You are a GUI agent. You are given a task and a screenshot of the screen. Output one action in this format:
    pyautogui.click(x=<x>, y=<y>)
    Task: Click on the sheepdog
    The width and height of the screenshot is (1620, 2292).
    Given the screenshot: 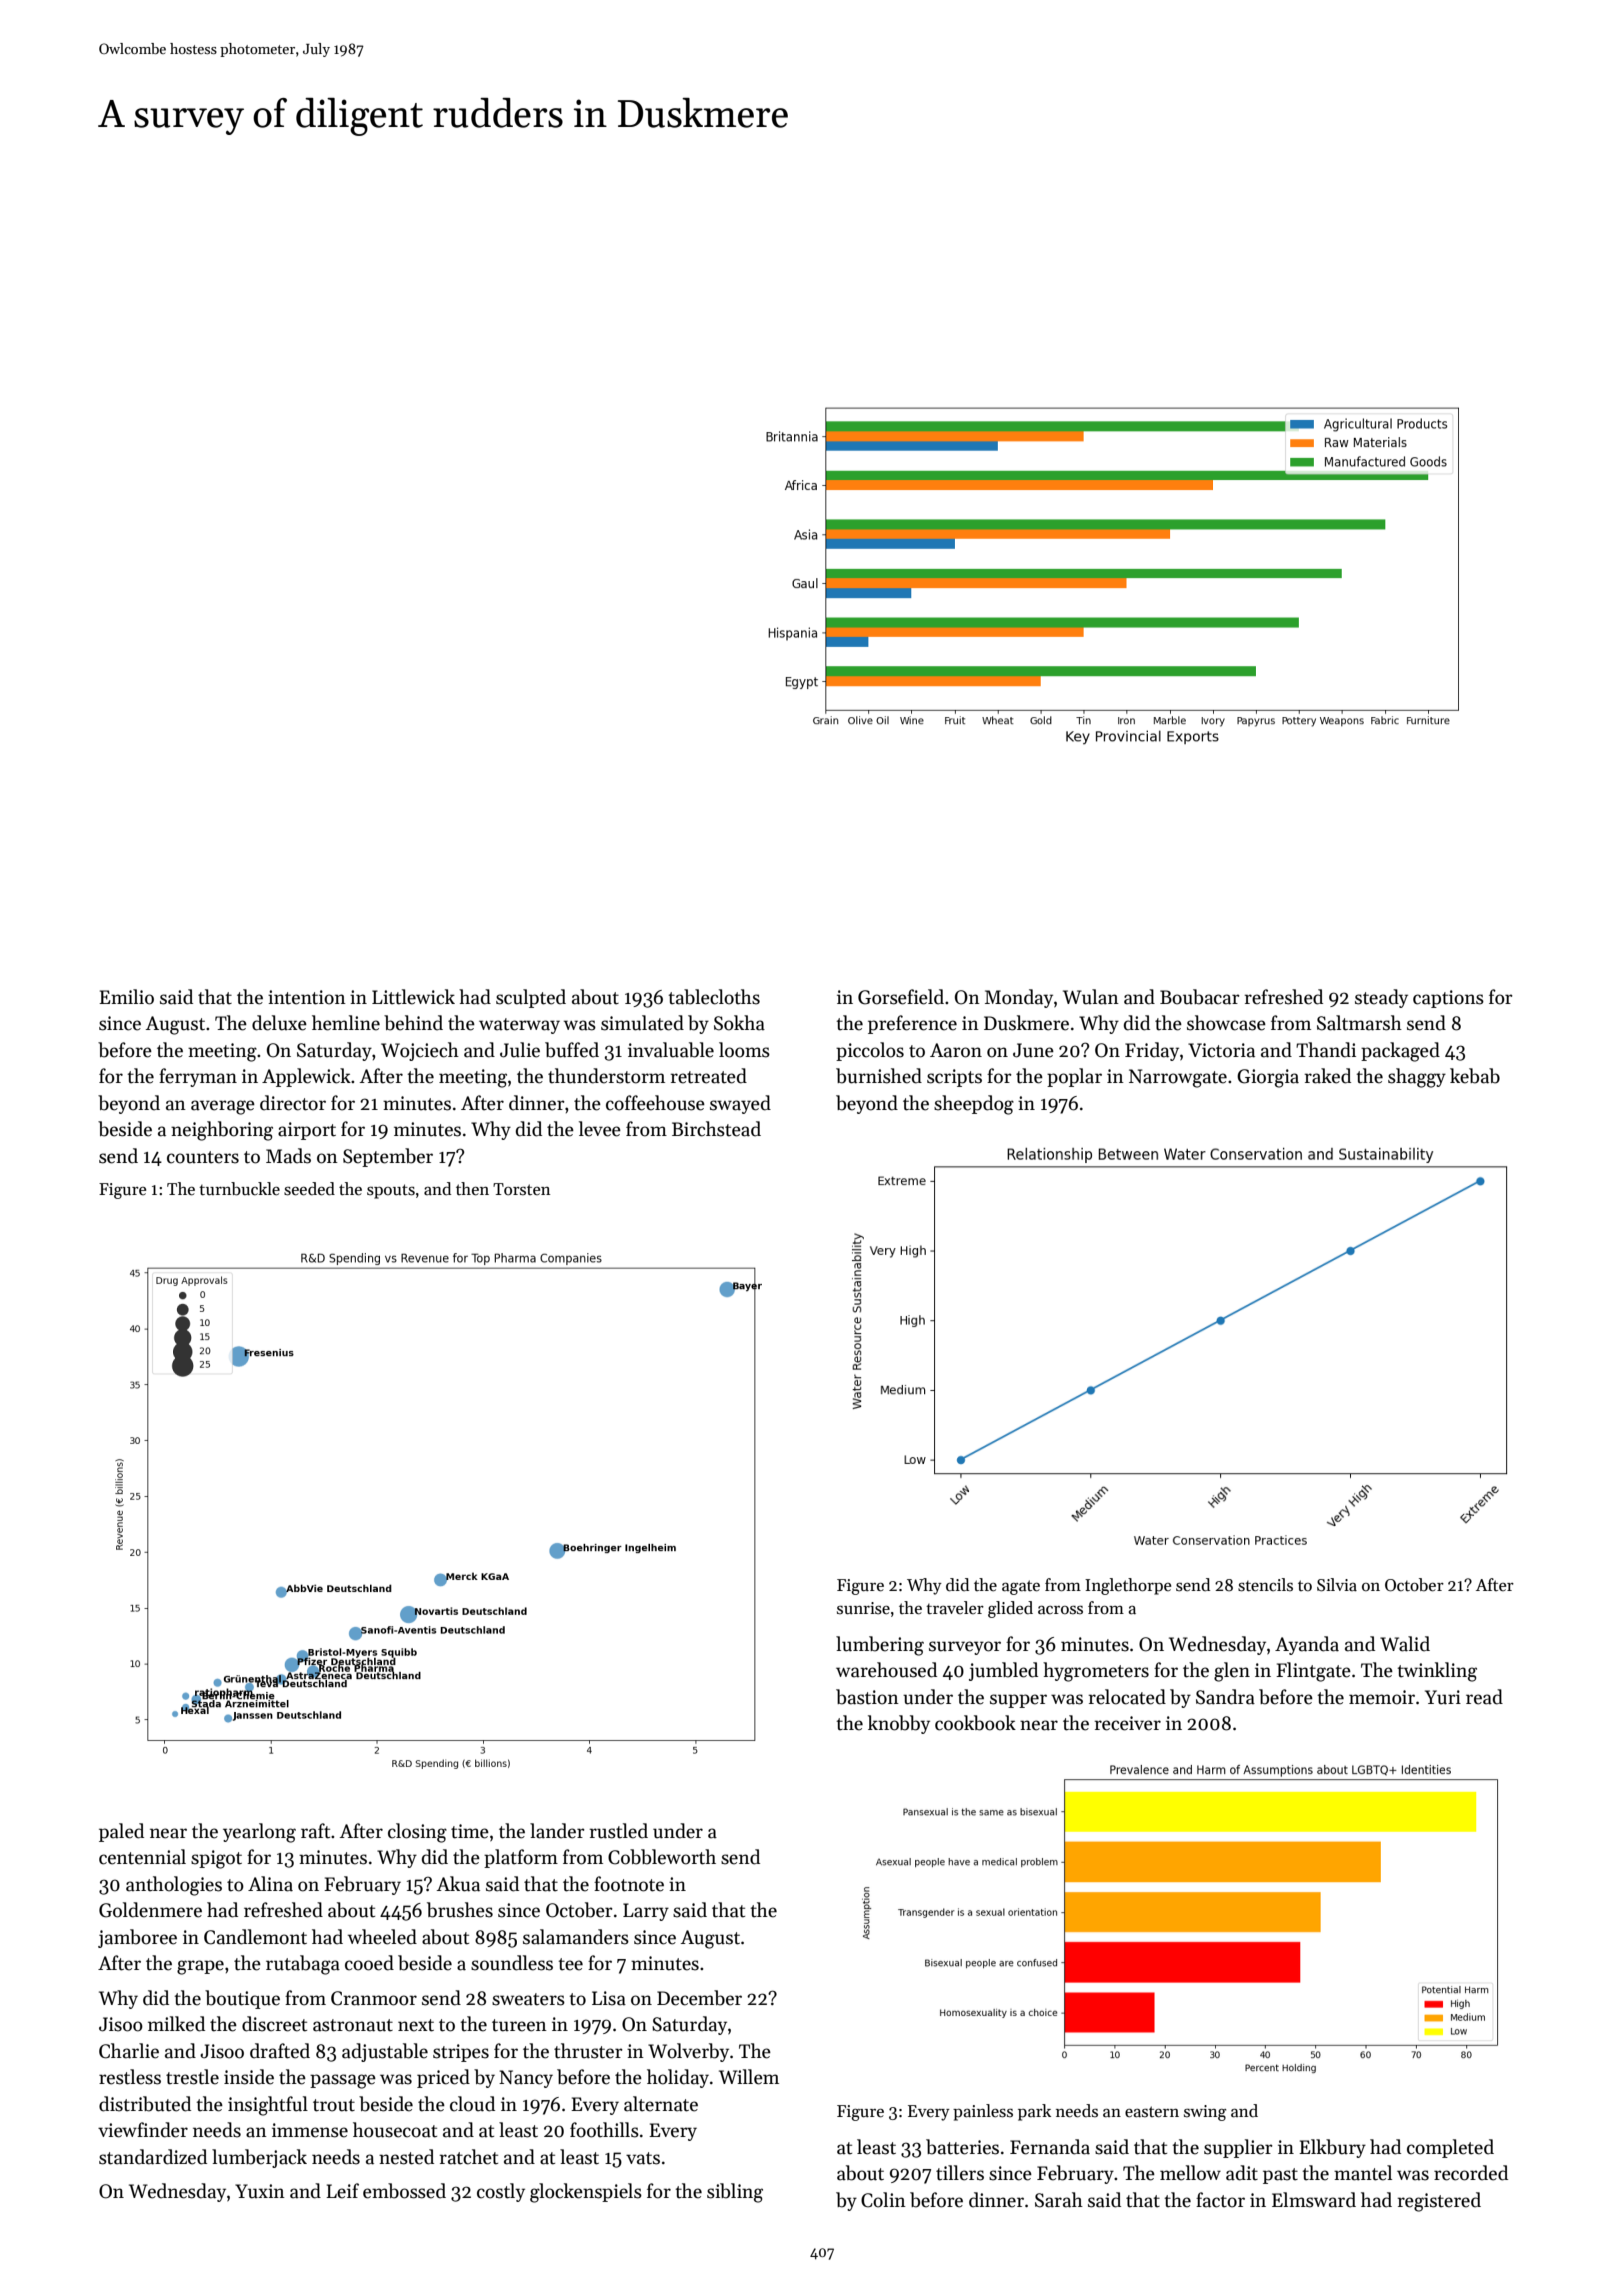 What is the action you would take?
    pyautogui.click(x=974, y=1105)
